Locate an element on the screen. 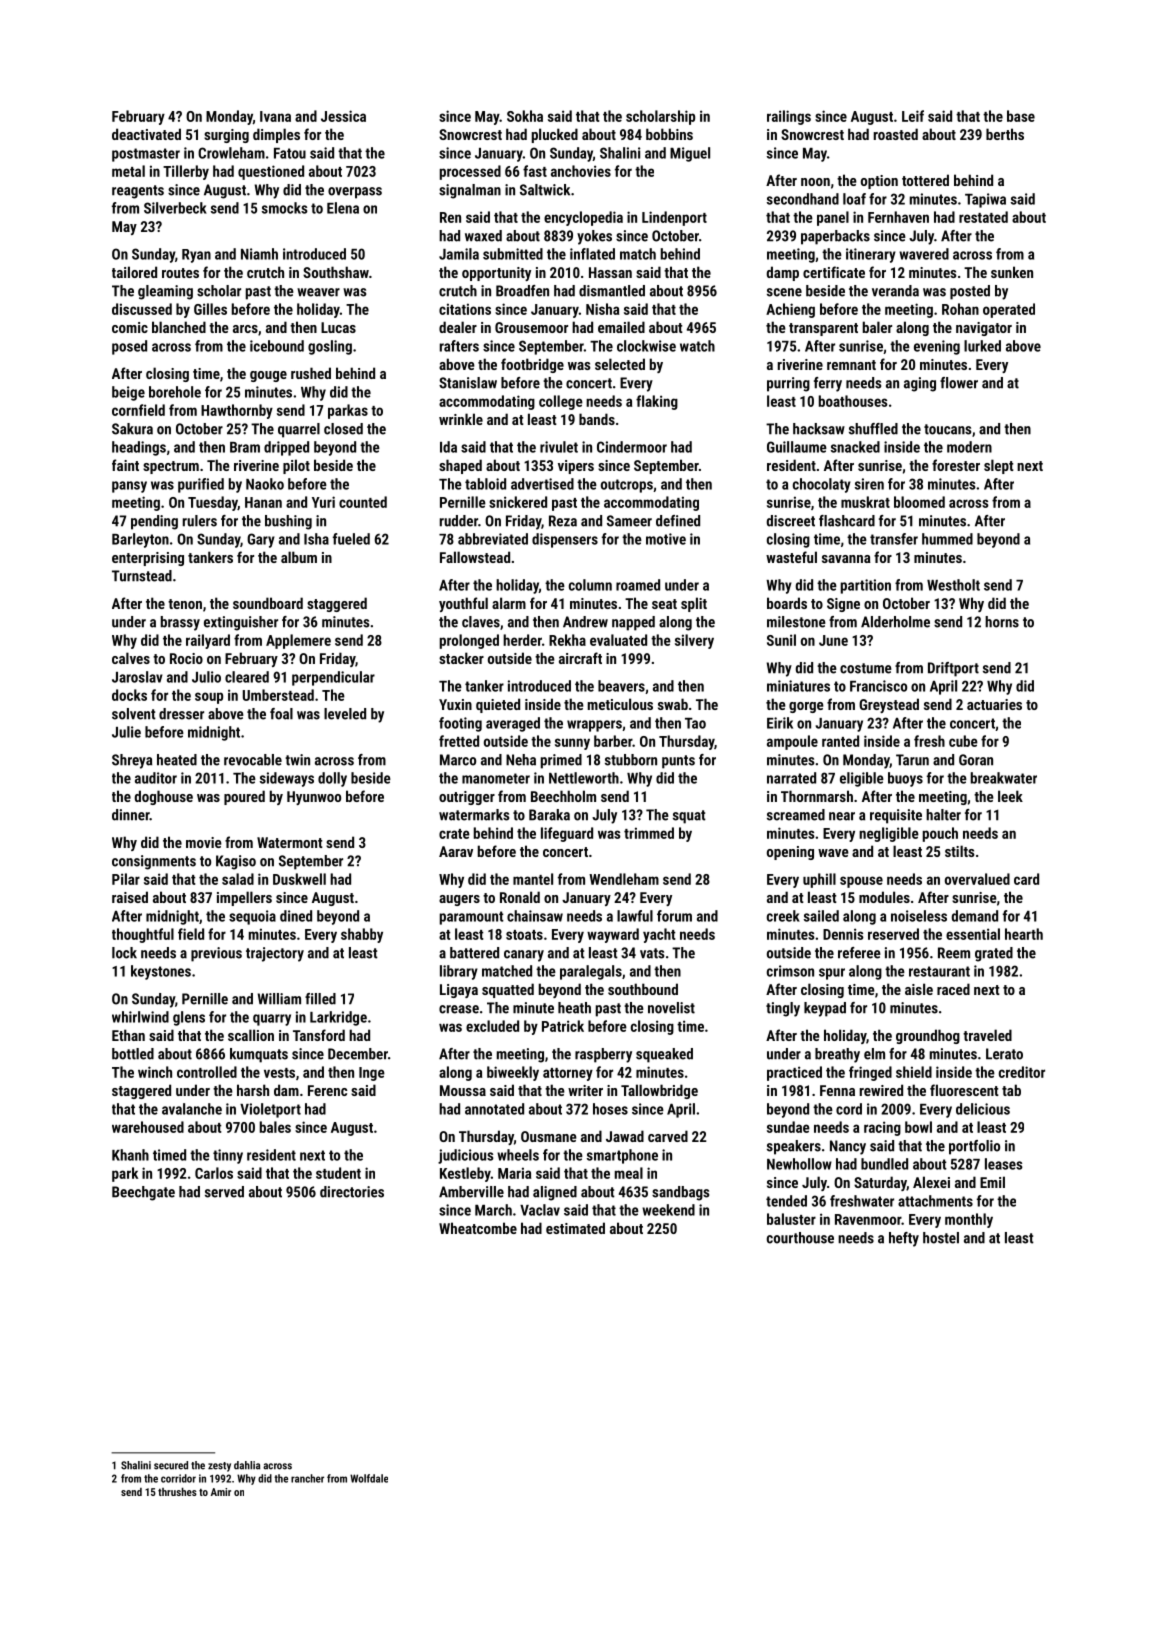 The image size is (1158, 1637). rancher is located at coordinates (307, 1478).
